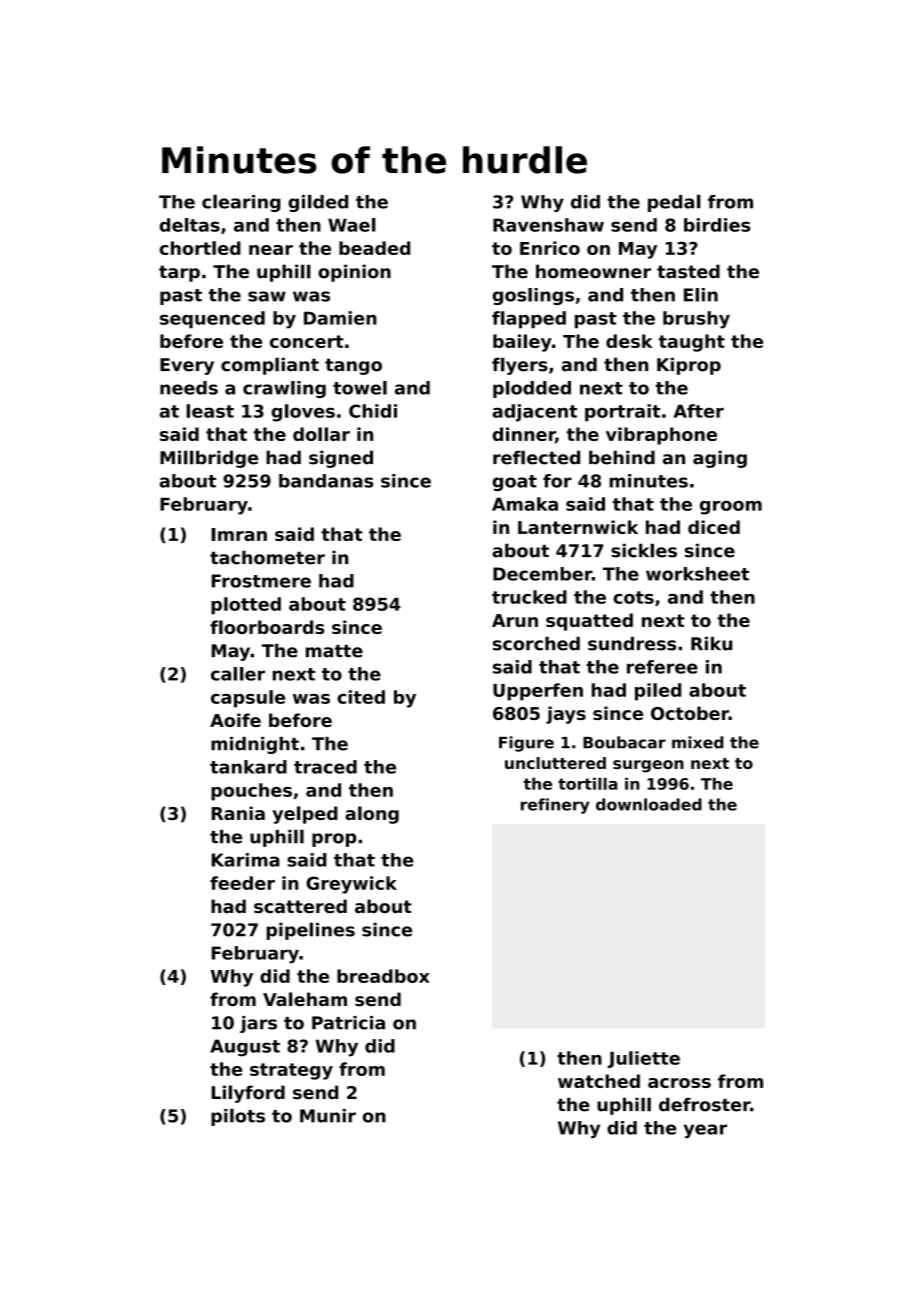 Image resolution: width=924 pixels, height=1311 pixels. What do you see at coordinates (352, 225) in the page?
I see `Wael` at bounding box center [352, 225].
